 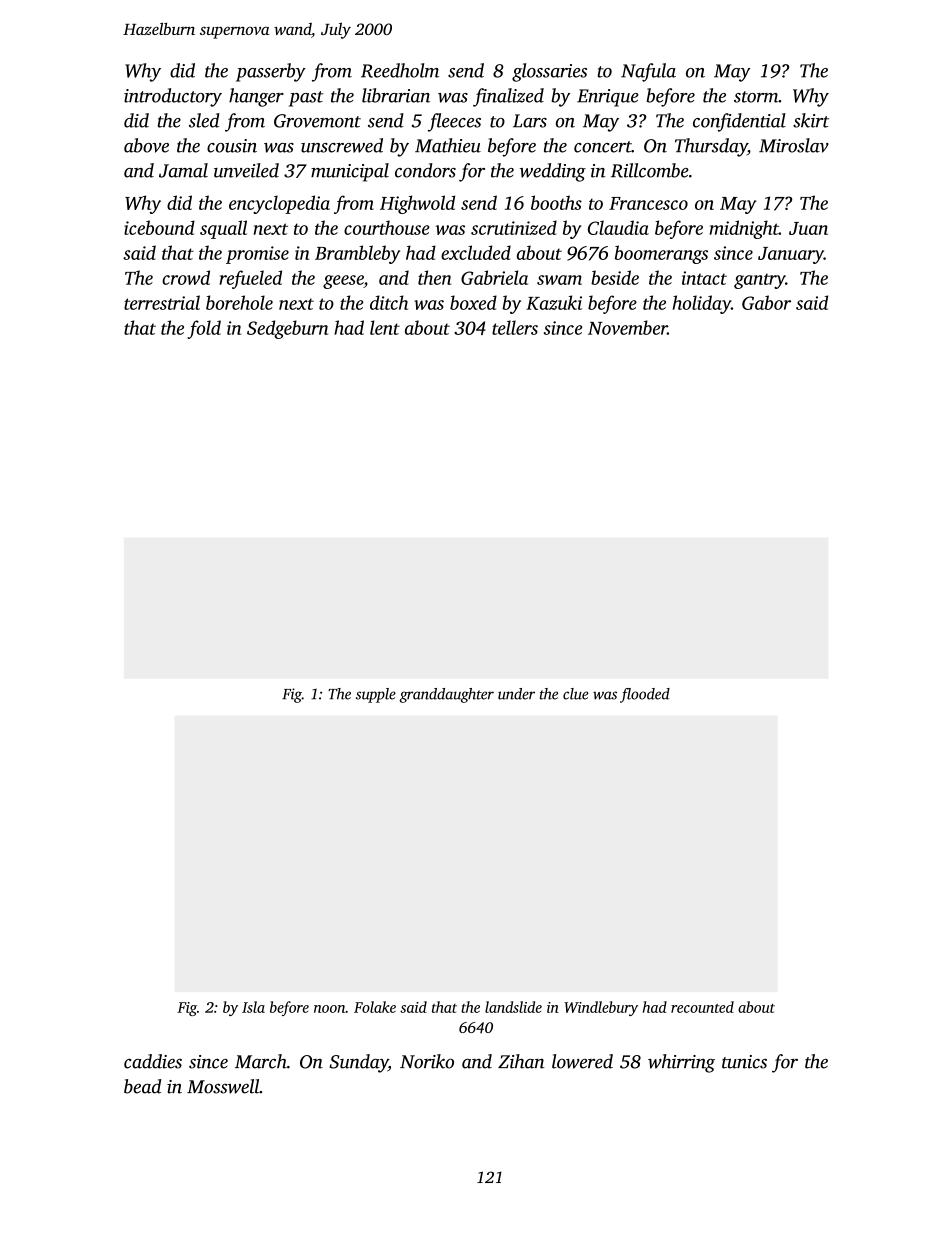 I want to click on introductory, so click(x=173, y=97).
